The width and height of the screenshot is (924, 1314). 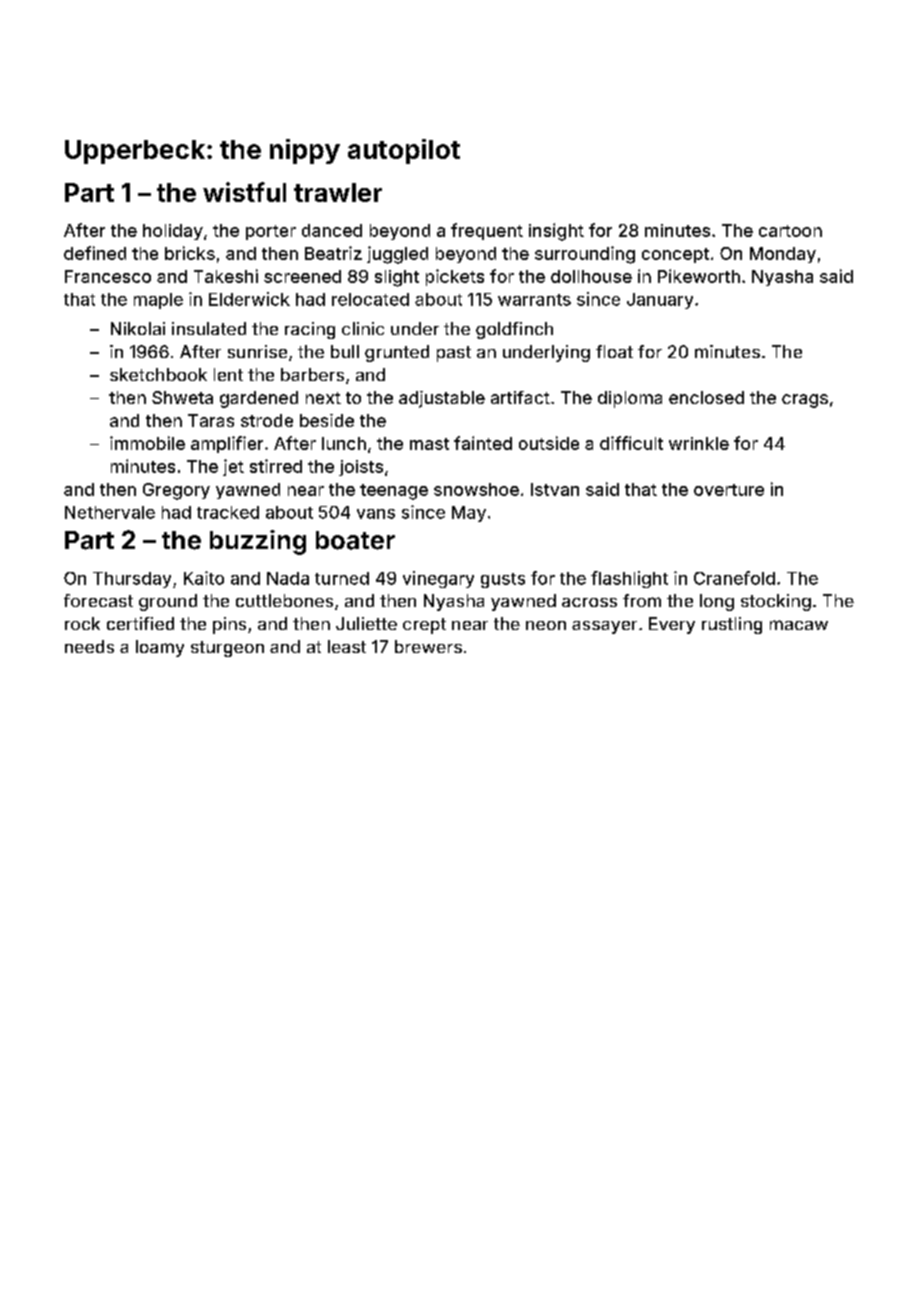 I want to click on cartoon, so click(x=790, y=231).
